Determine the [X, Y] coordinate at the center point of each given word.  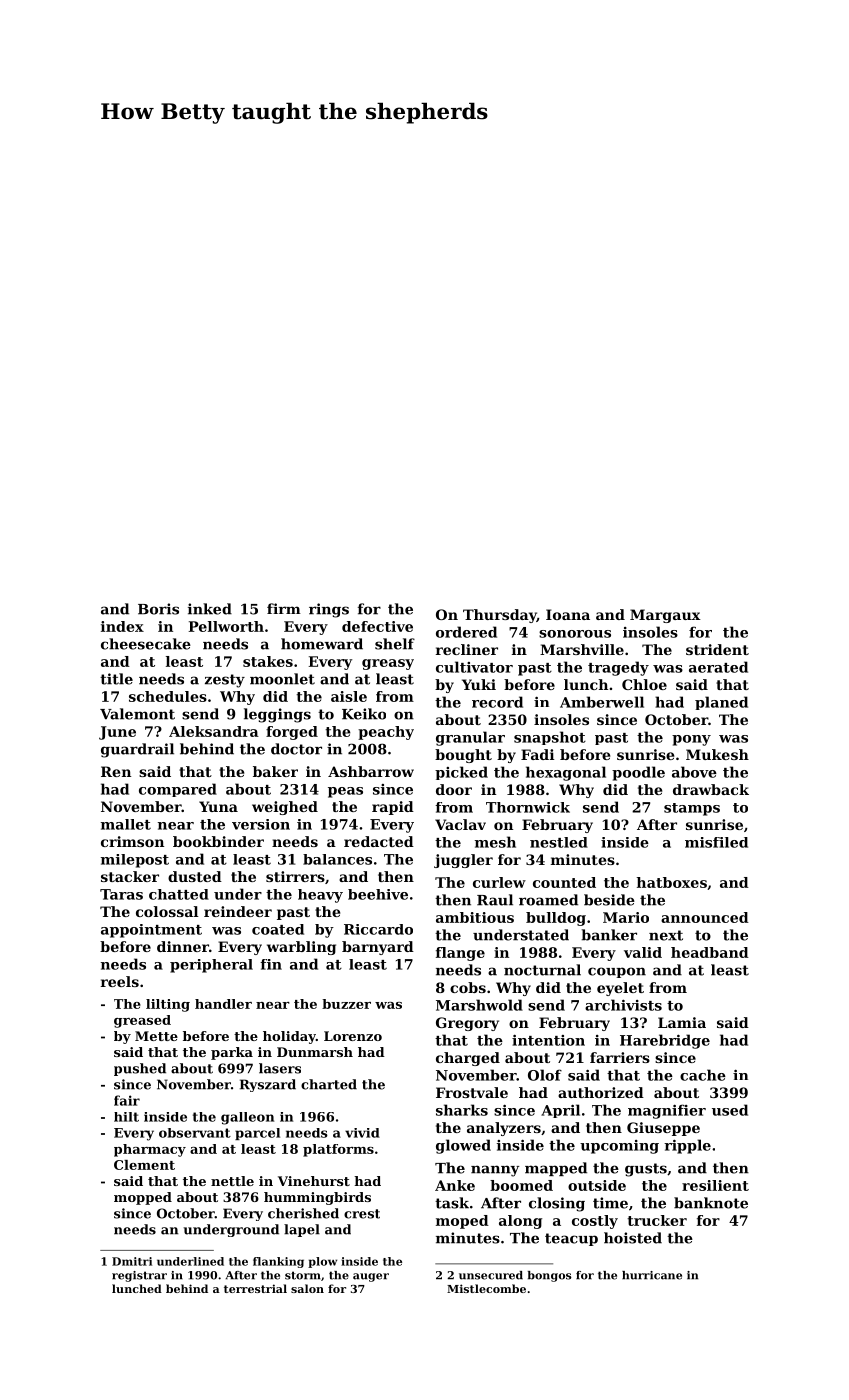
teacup [571, 1239]
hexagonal [566, 773]
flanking [278, 1262]
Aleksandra [214, 731]
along [520, 1222]
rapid [393, 808]
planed [721, 703]
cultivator [474, 667]
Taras [121, 894]
